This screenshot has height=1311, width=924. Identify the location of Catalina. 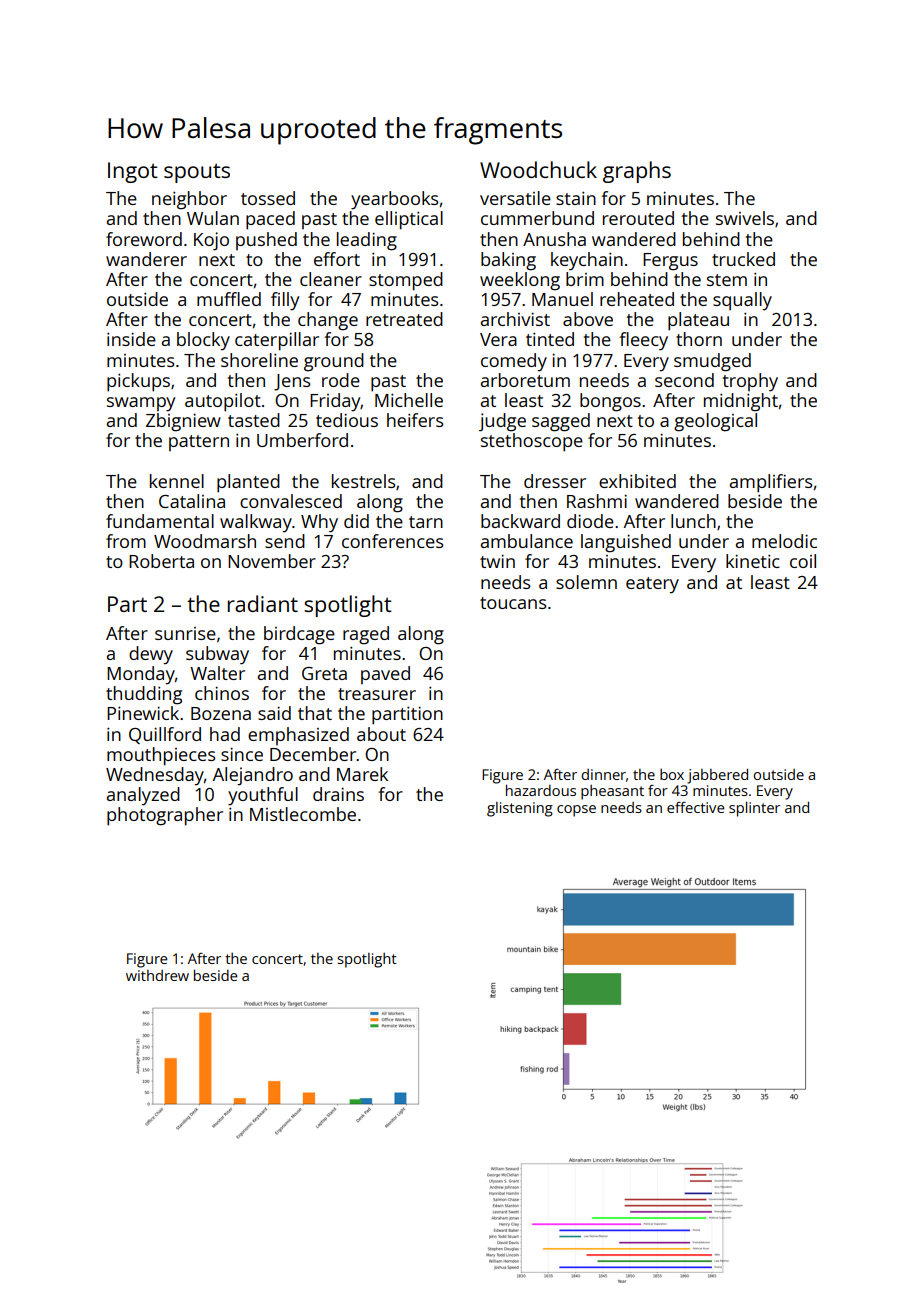
(192, 501).
